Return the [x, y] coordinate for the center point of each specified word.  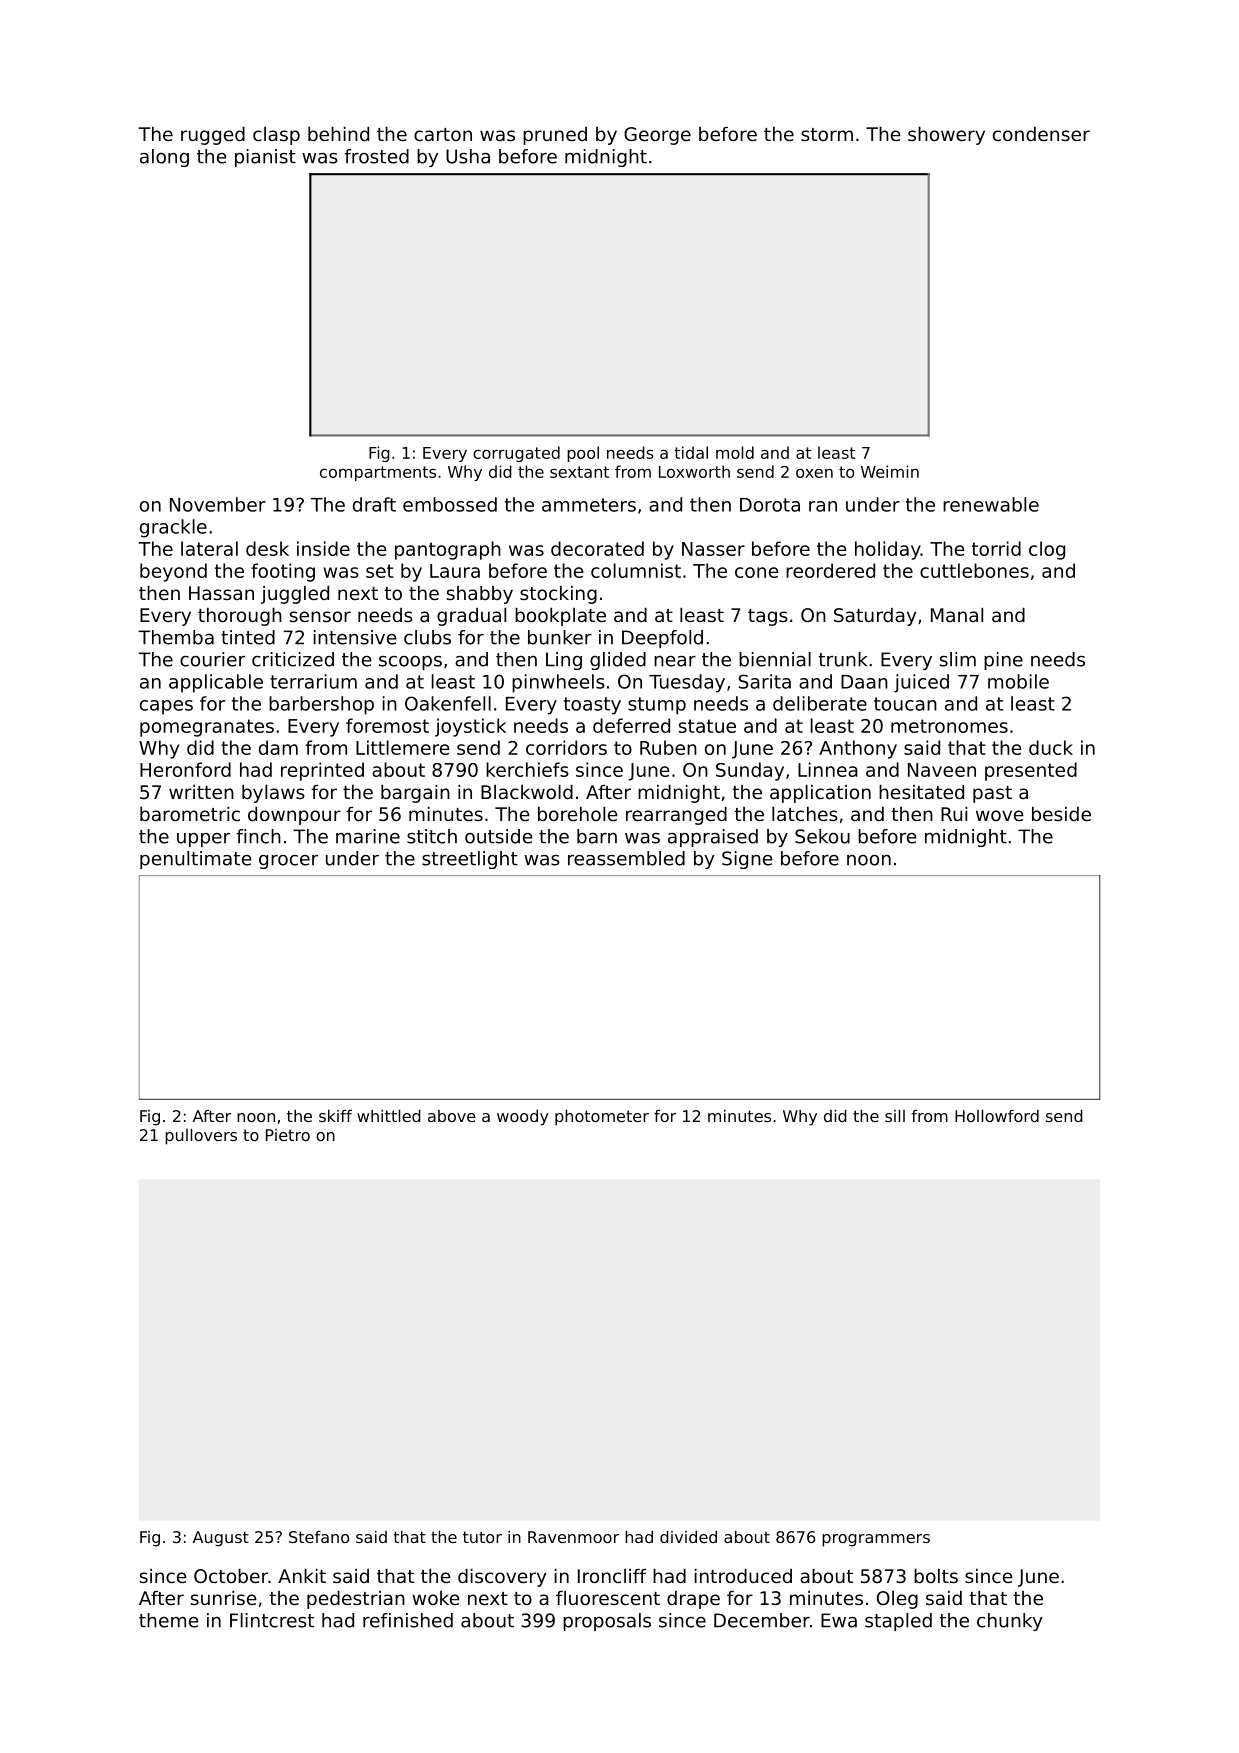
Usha [468, 156]
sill [895, 1116]
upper [203, 840]
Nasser [713, 549]
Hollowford [997, 1116]
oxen [814, 473]
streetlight [470, 860]
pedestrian [356, 1600]
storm [827, 134]
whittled [389, 1116]
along [164, 158]
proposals [607, 1622]
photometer [602, 1118]
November [218, 504]
